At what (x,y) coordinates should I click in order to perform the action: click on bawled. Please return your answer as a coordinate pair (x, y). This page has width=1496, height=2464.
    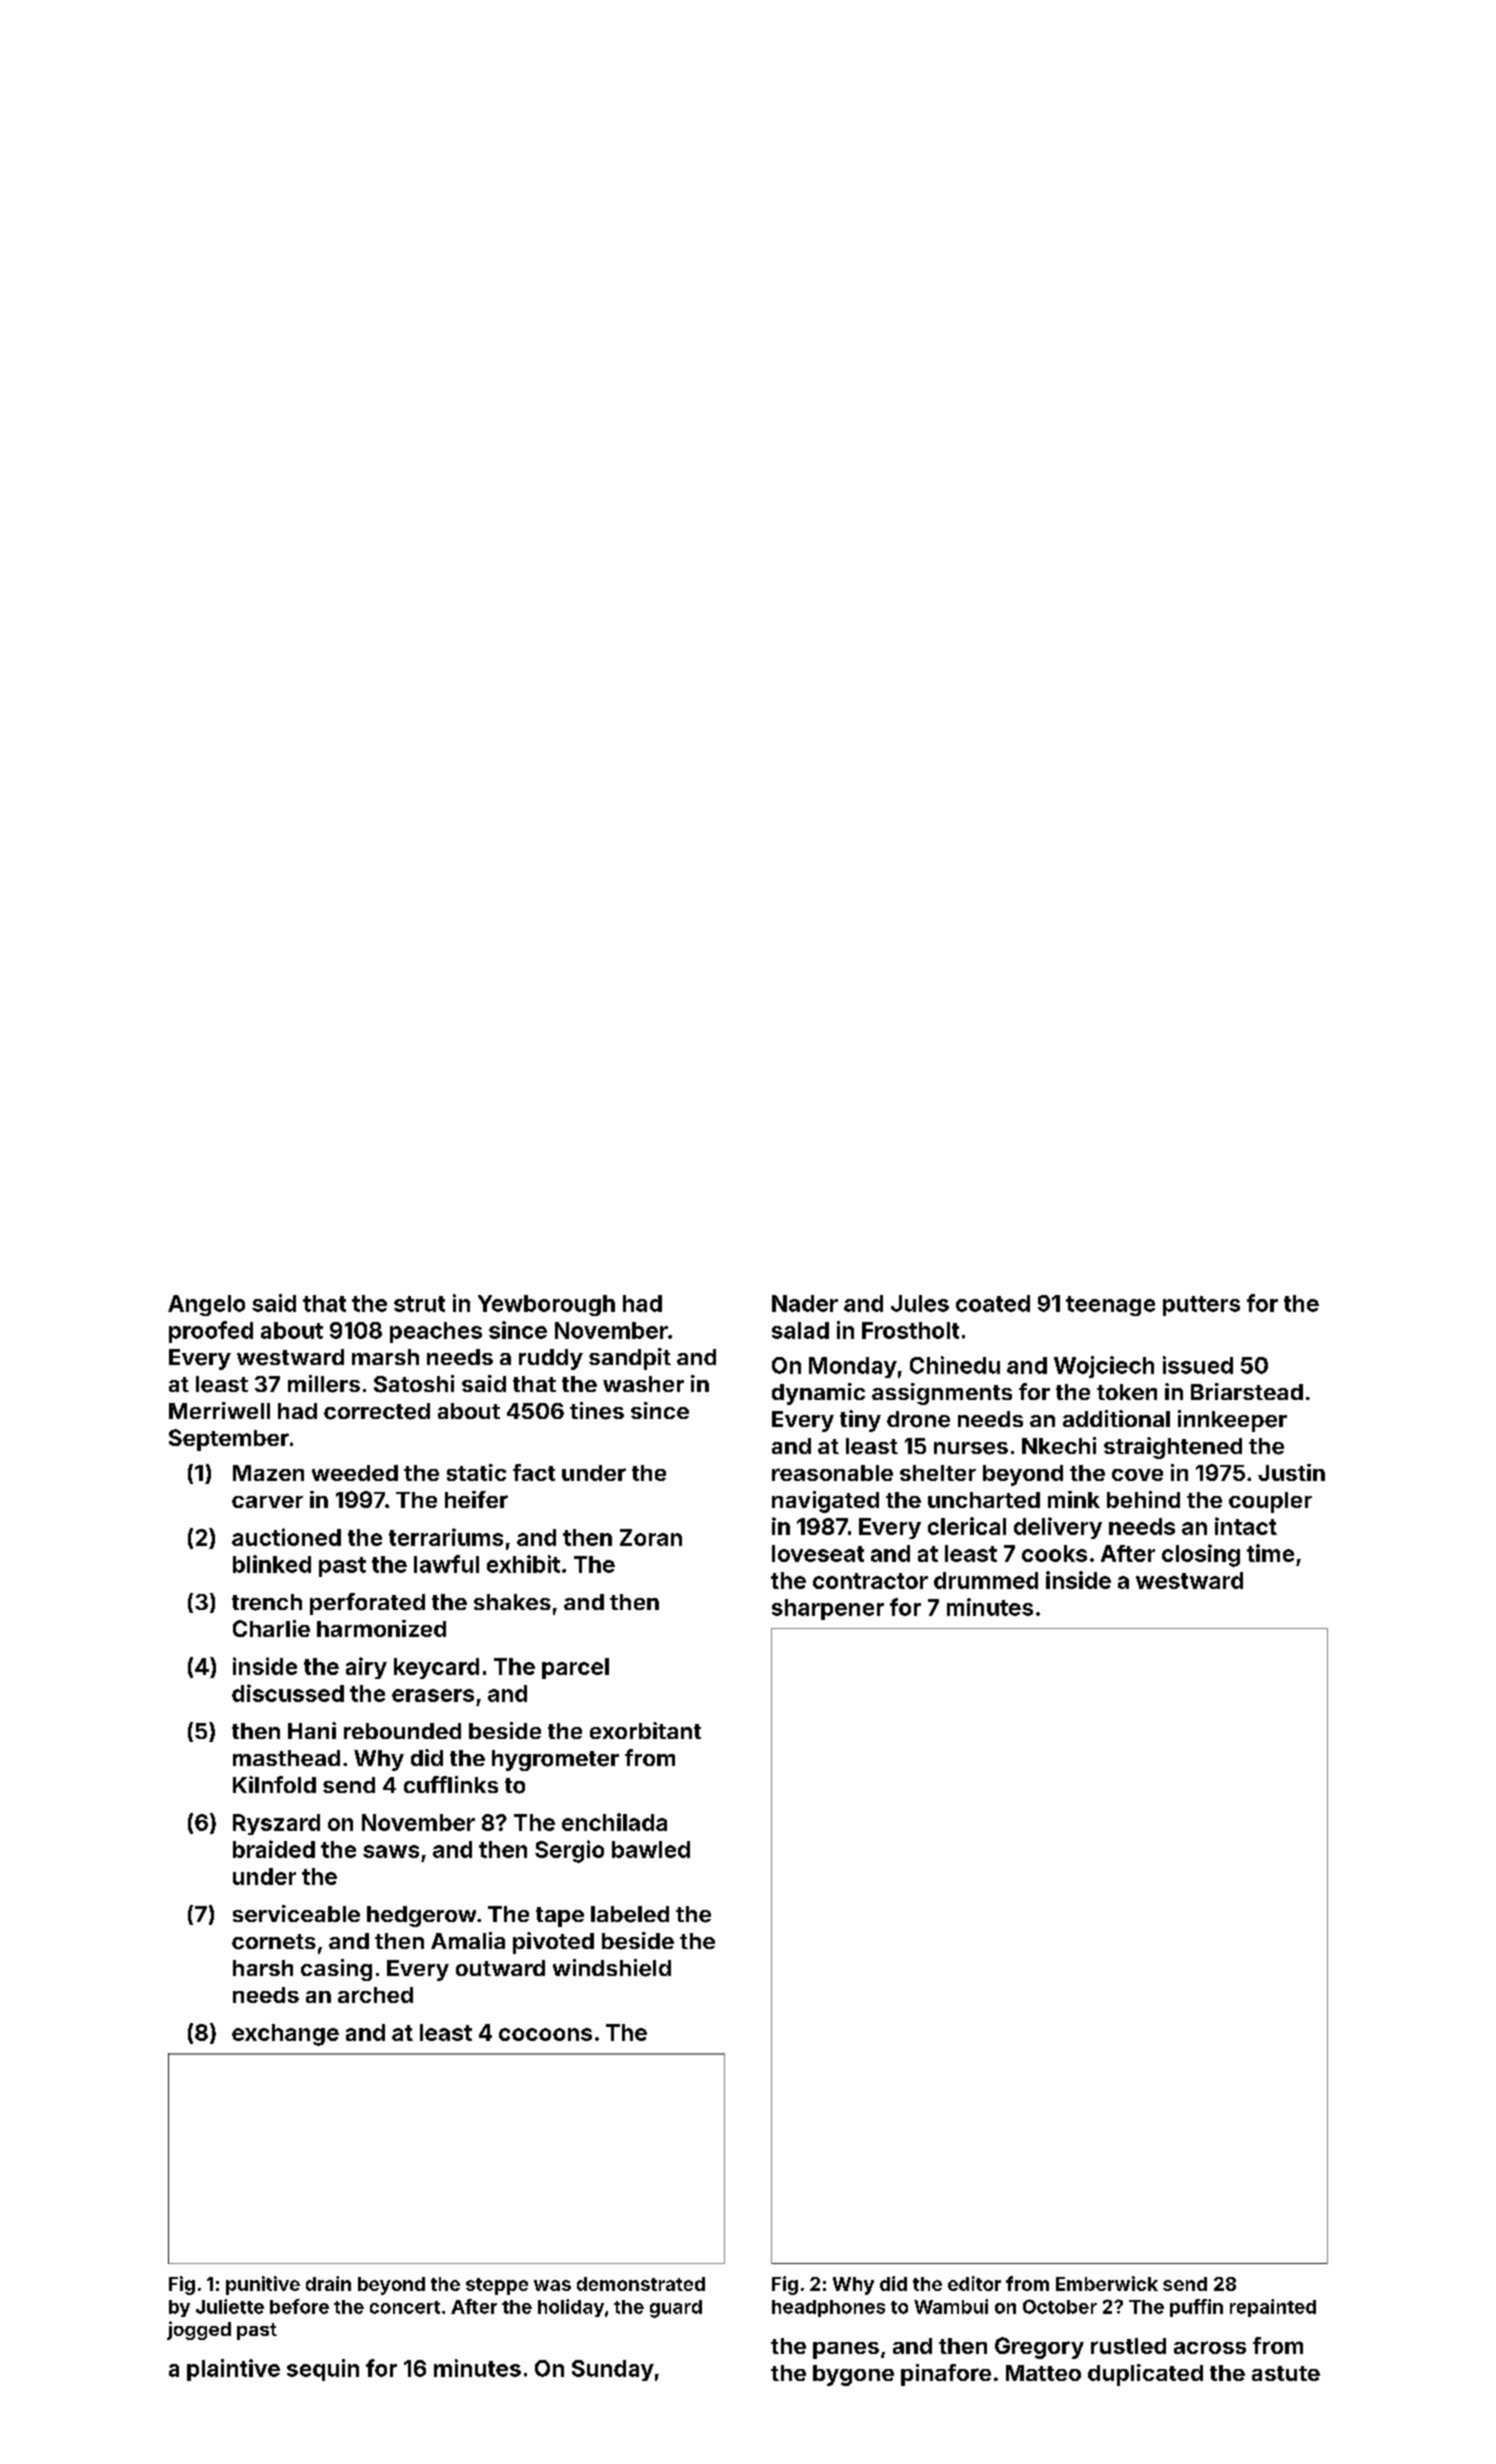
    Looking at the image, I should click on (651, 1849).
